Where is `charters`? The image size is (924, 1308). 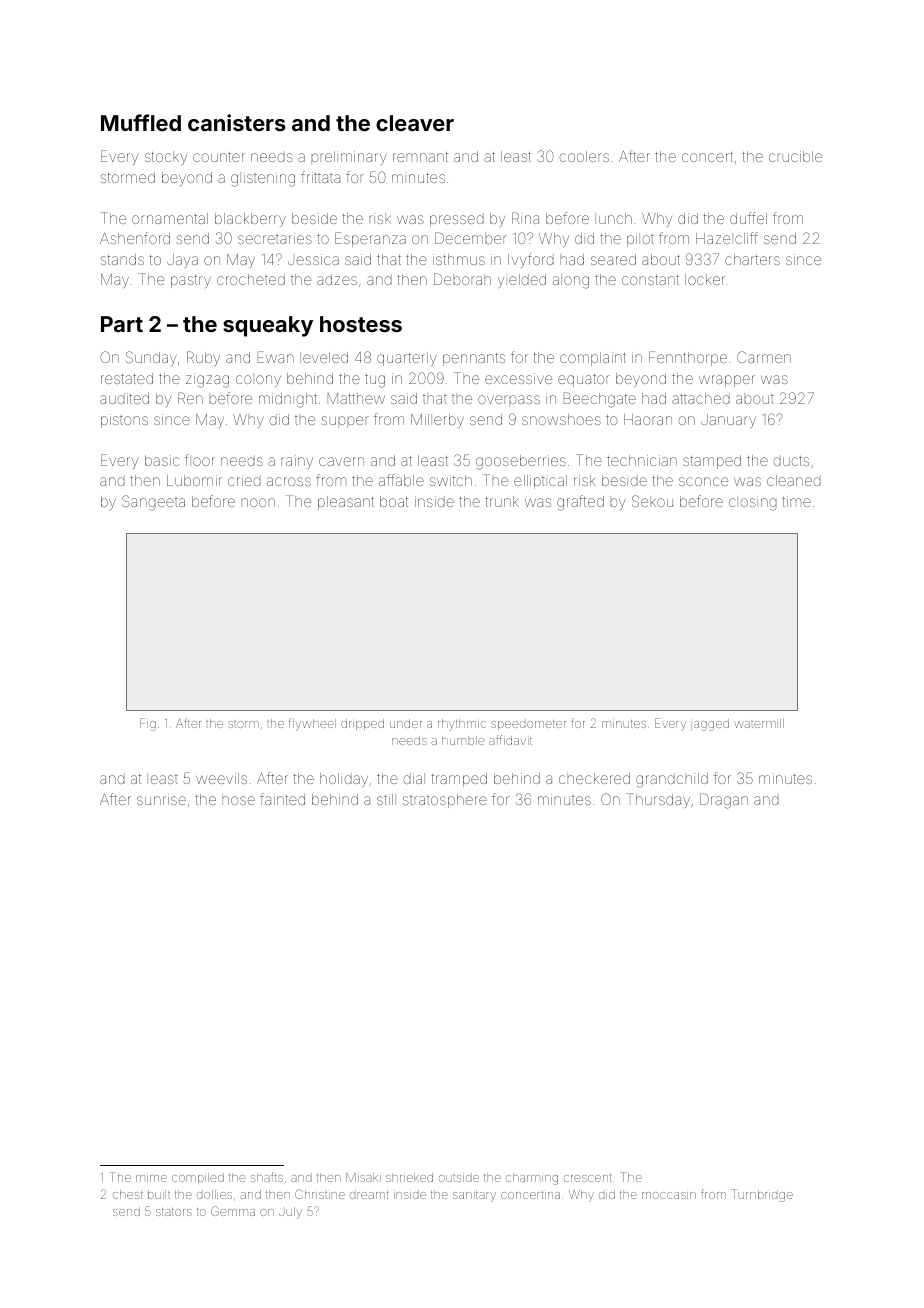 charters is located at coordinates (752, 259).
